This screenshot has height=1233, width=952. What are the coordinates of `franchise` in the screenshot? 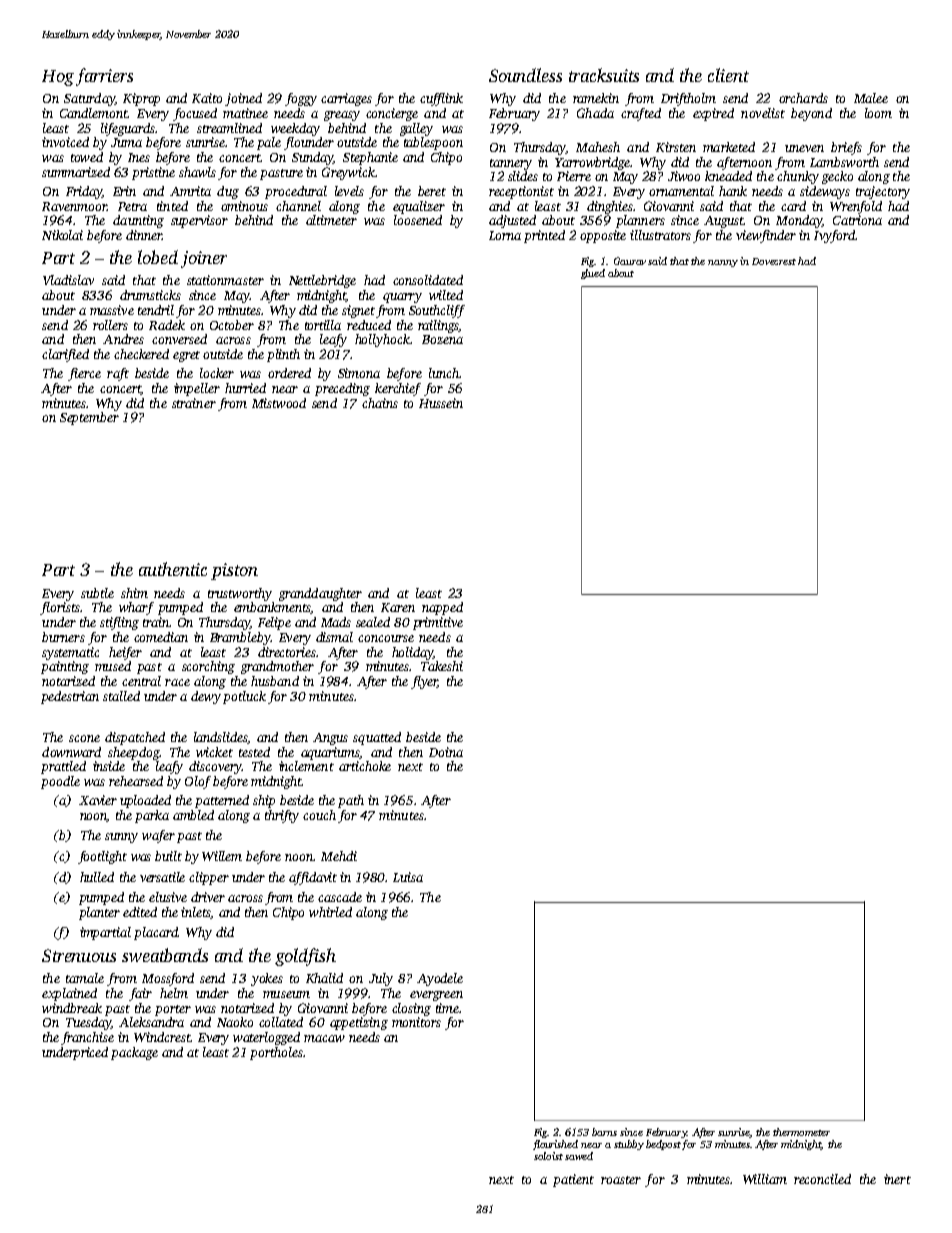 It's located at (87, 1038).
